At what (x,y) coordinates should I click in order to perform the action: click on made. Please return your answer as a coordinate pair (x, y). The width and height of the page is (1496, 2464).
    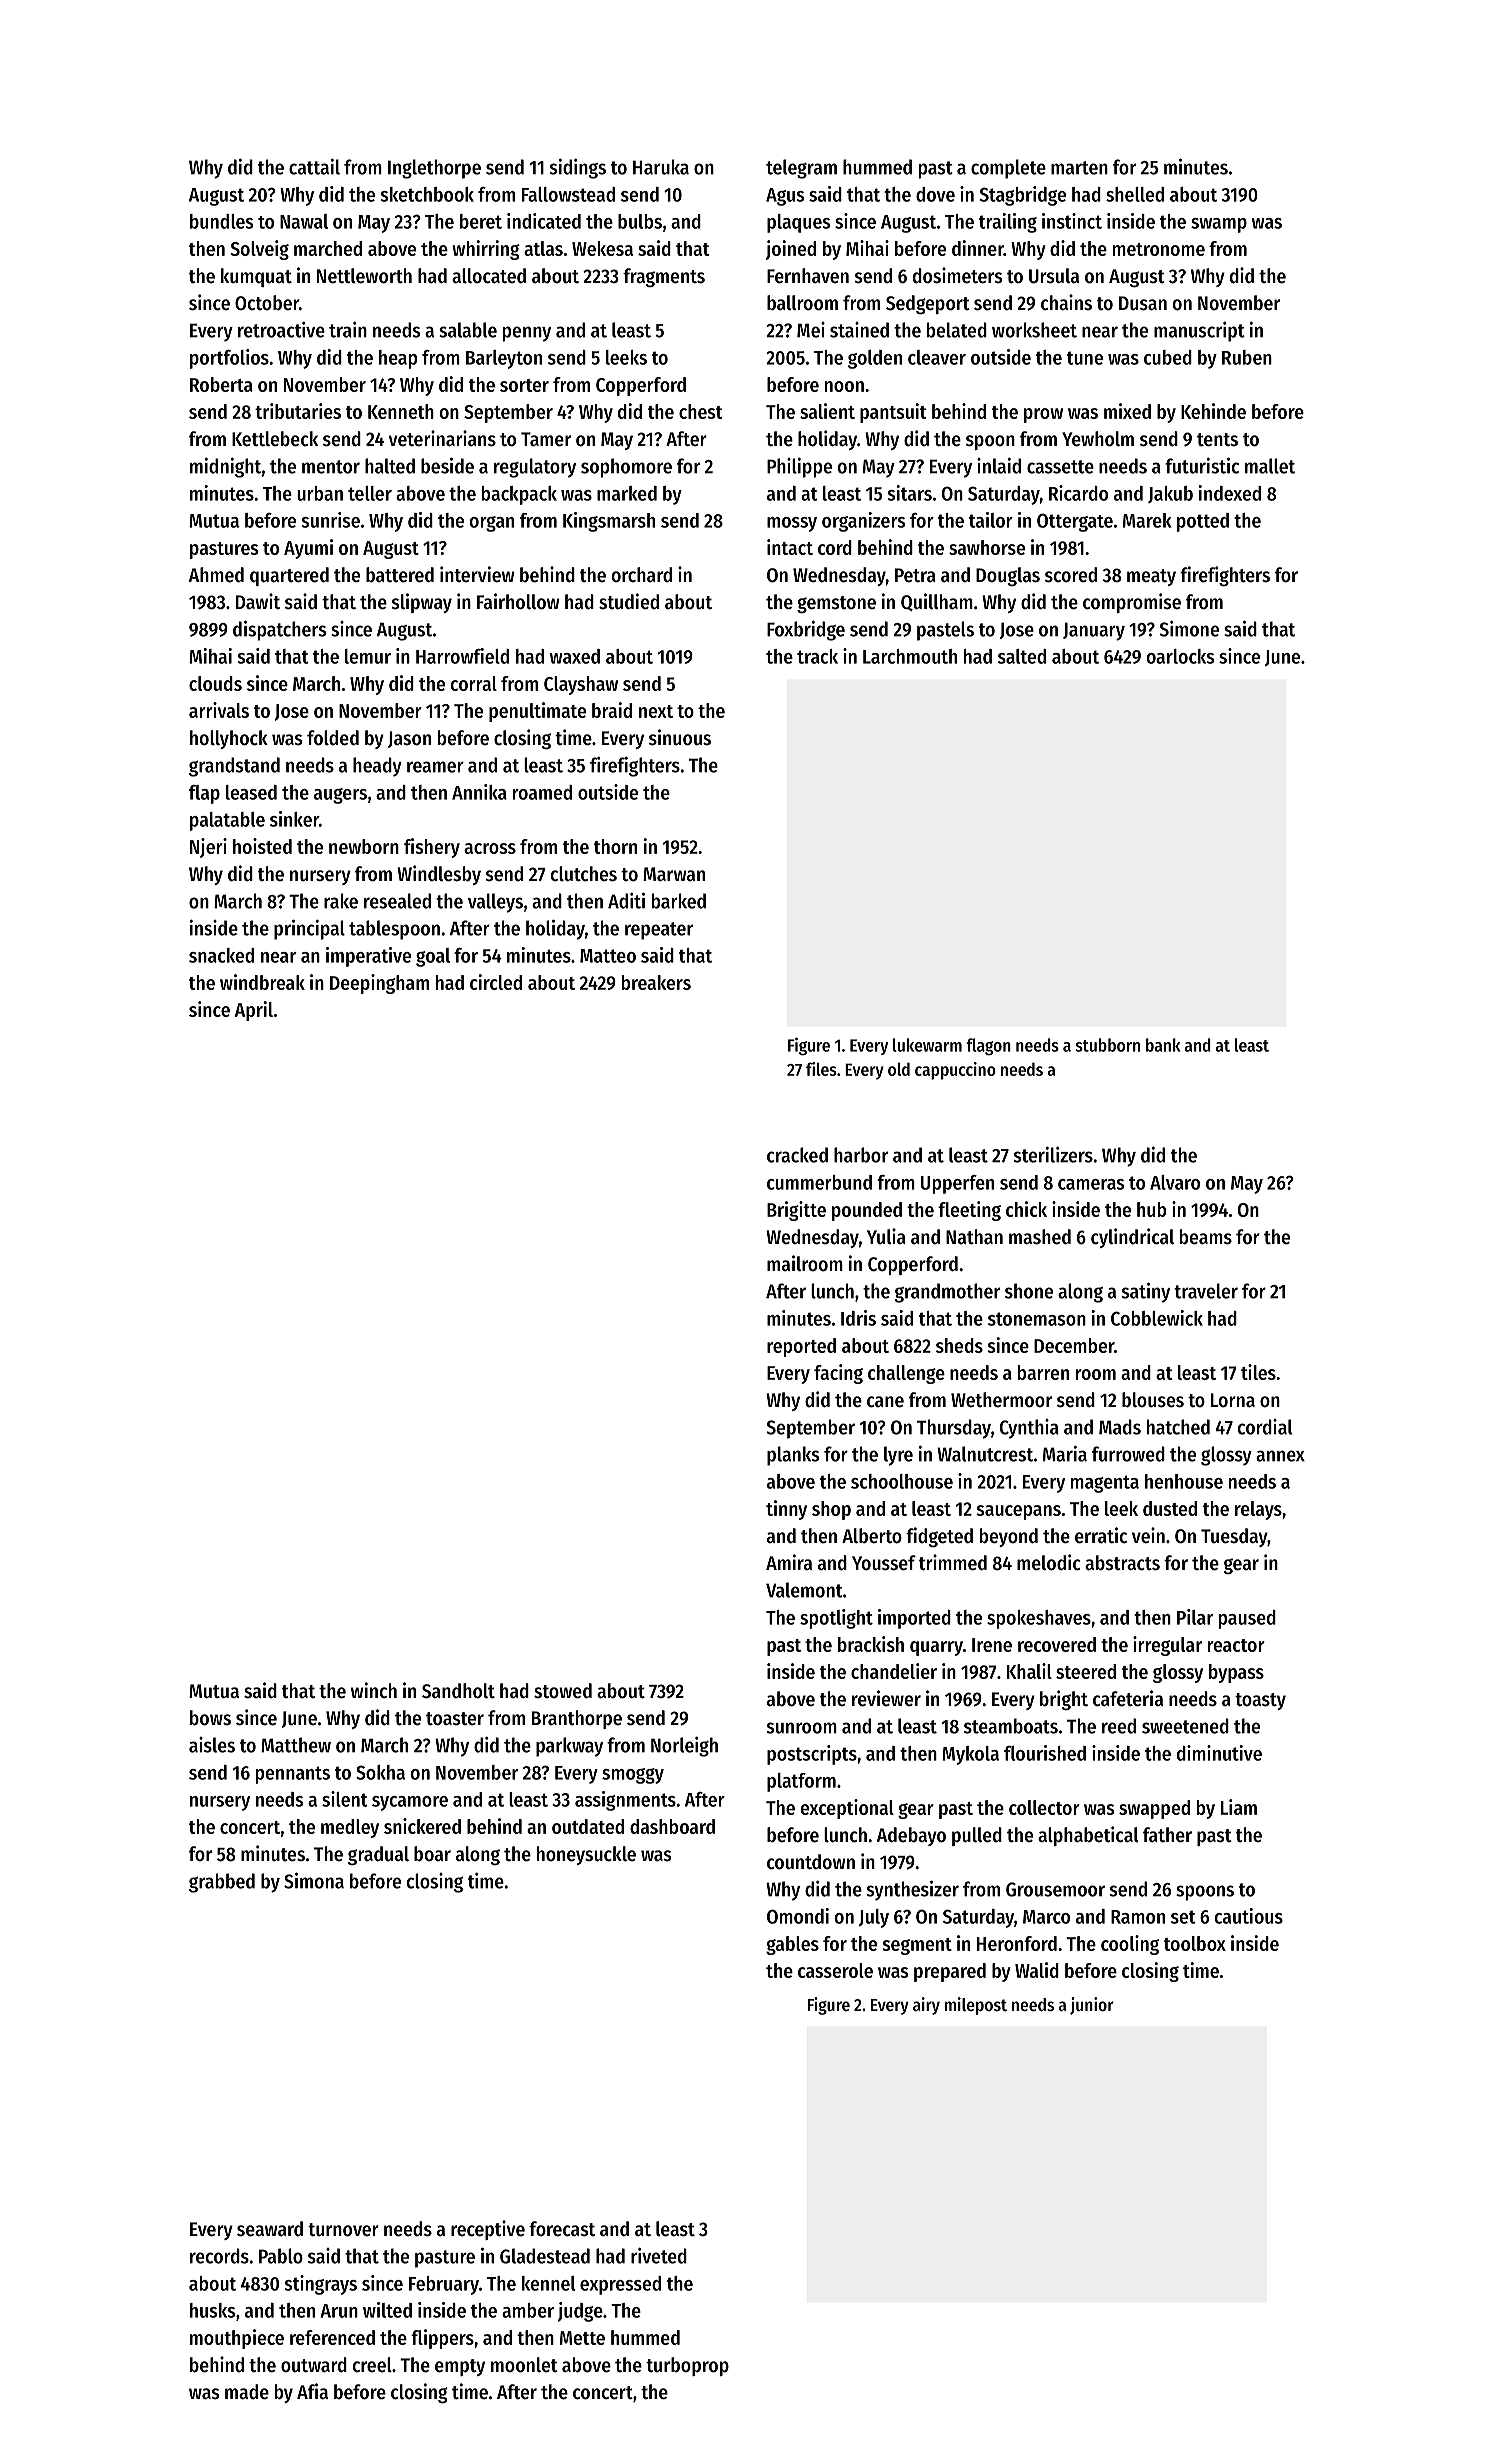
    Looking at the image, I should click on (247, 2392).
